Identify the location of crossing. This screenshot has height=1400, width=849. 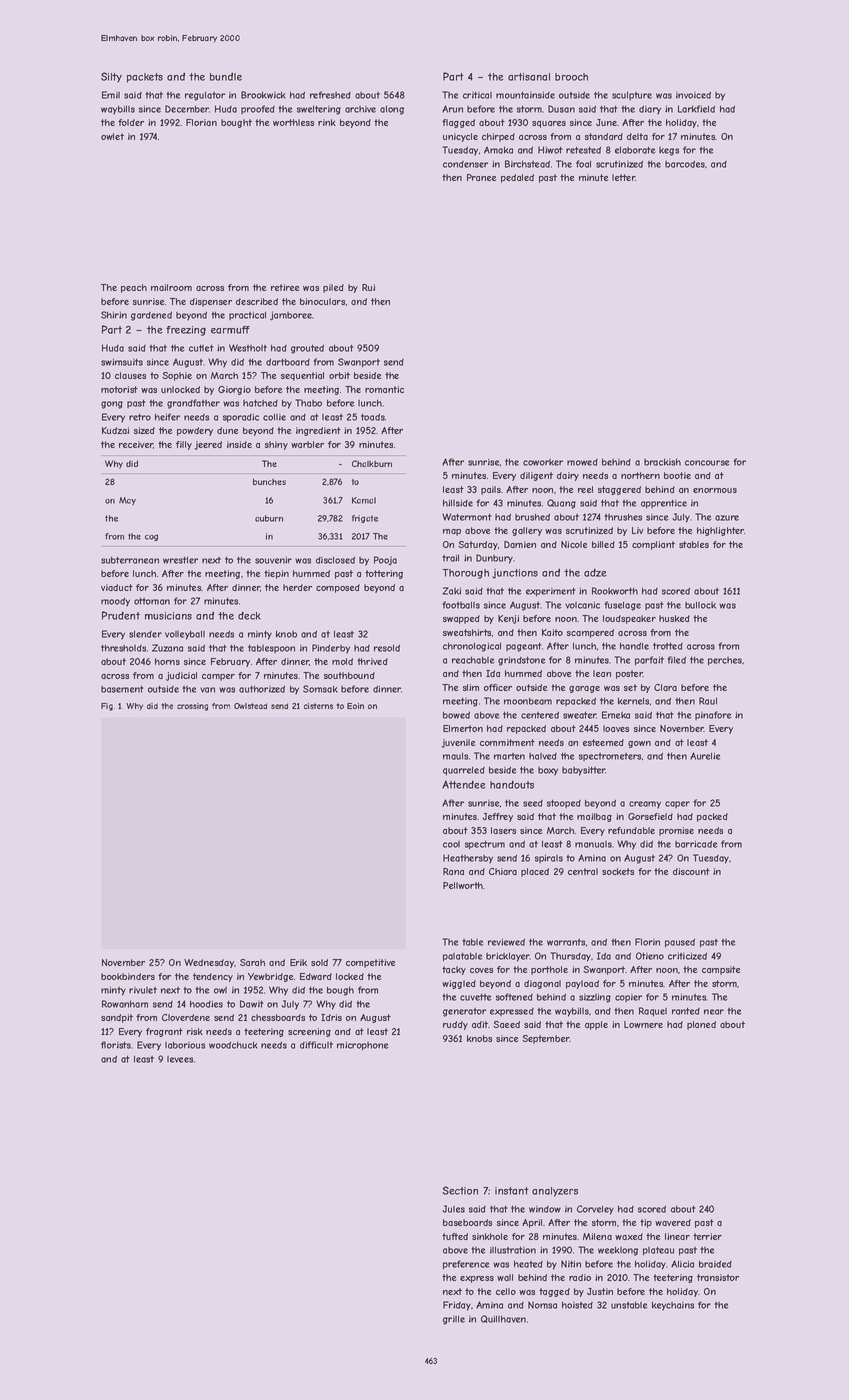
(192, 707).
